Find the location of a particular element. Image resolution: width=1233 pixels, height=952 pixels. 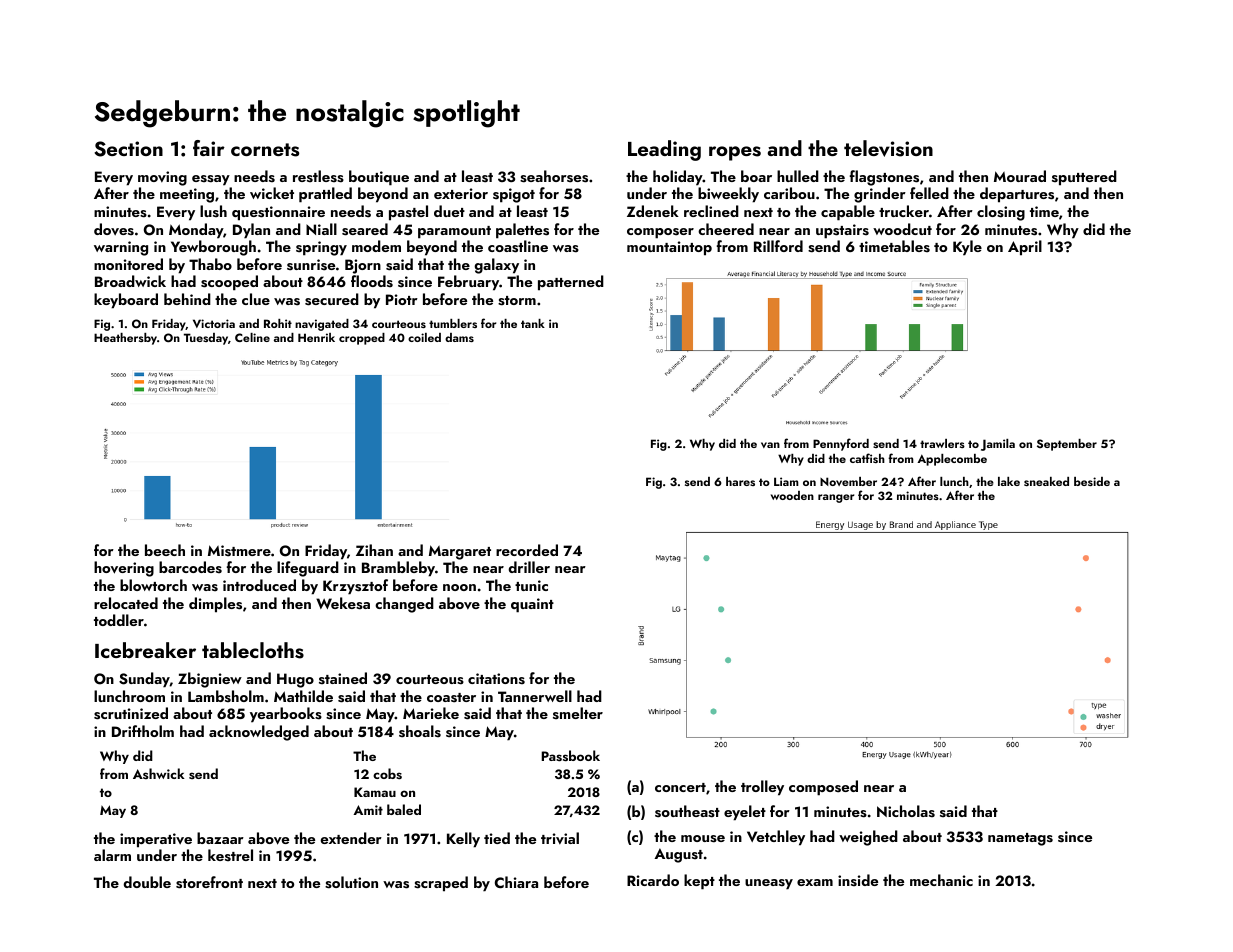

Thabo is located at coordinates (210, 264).
